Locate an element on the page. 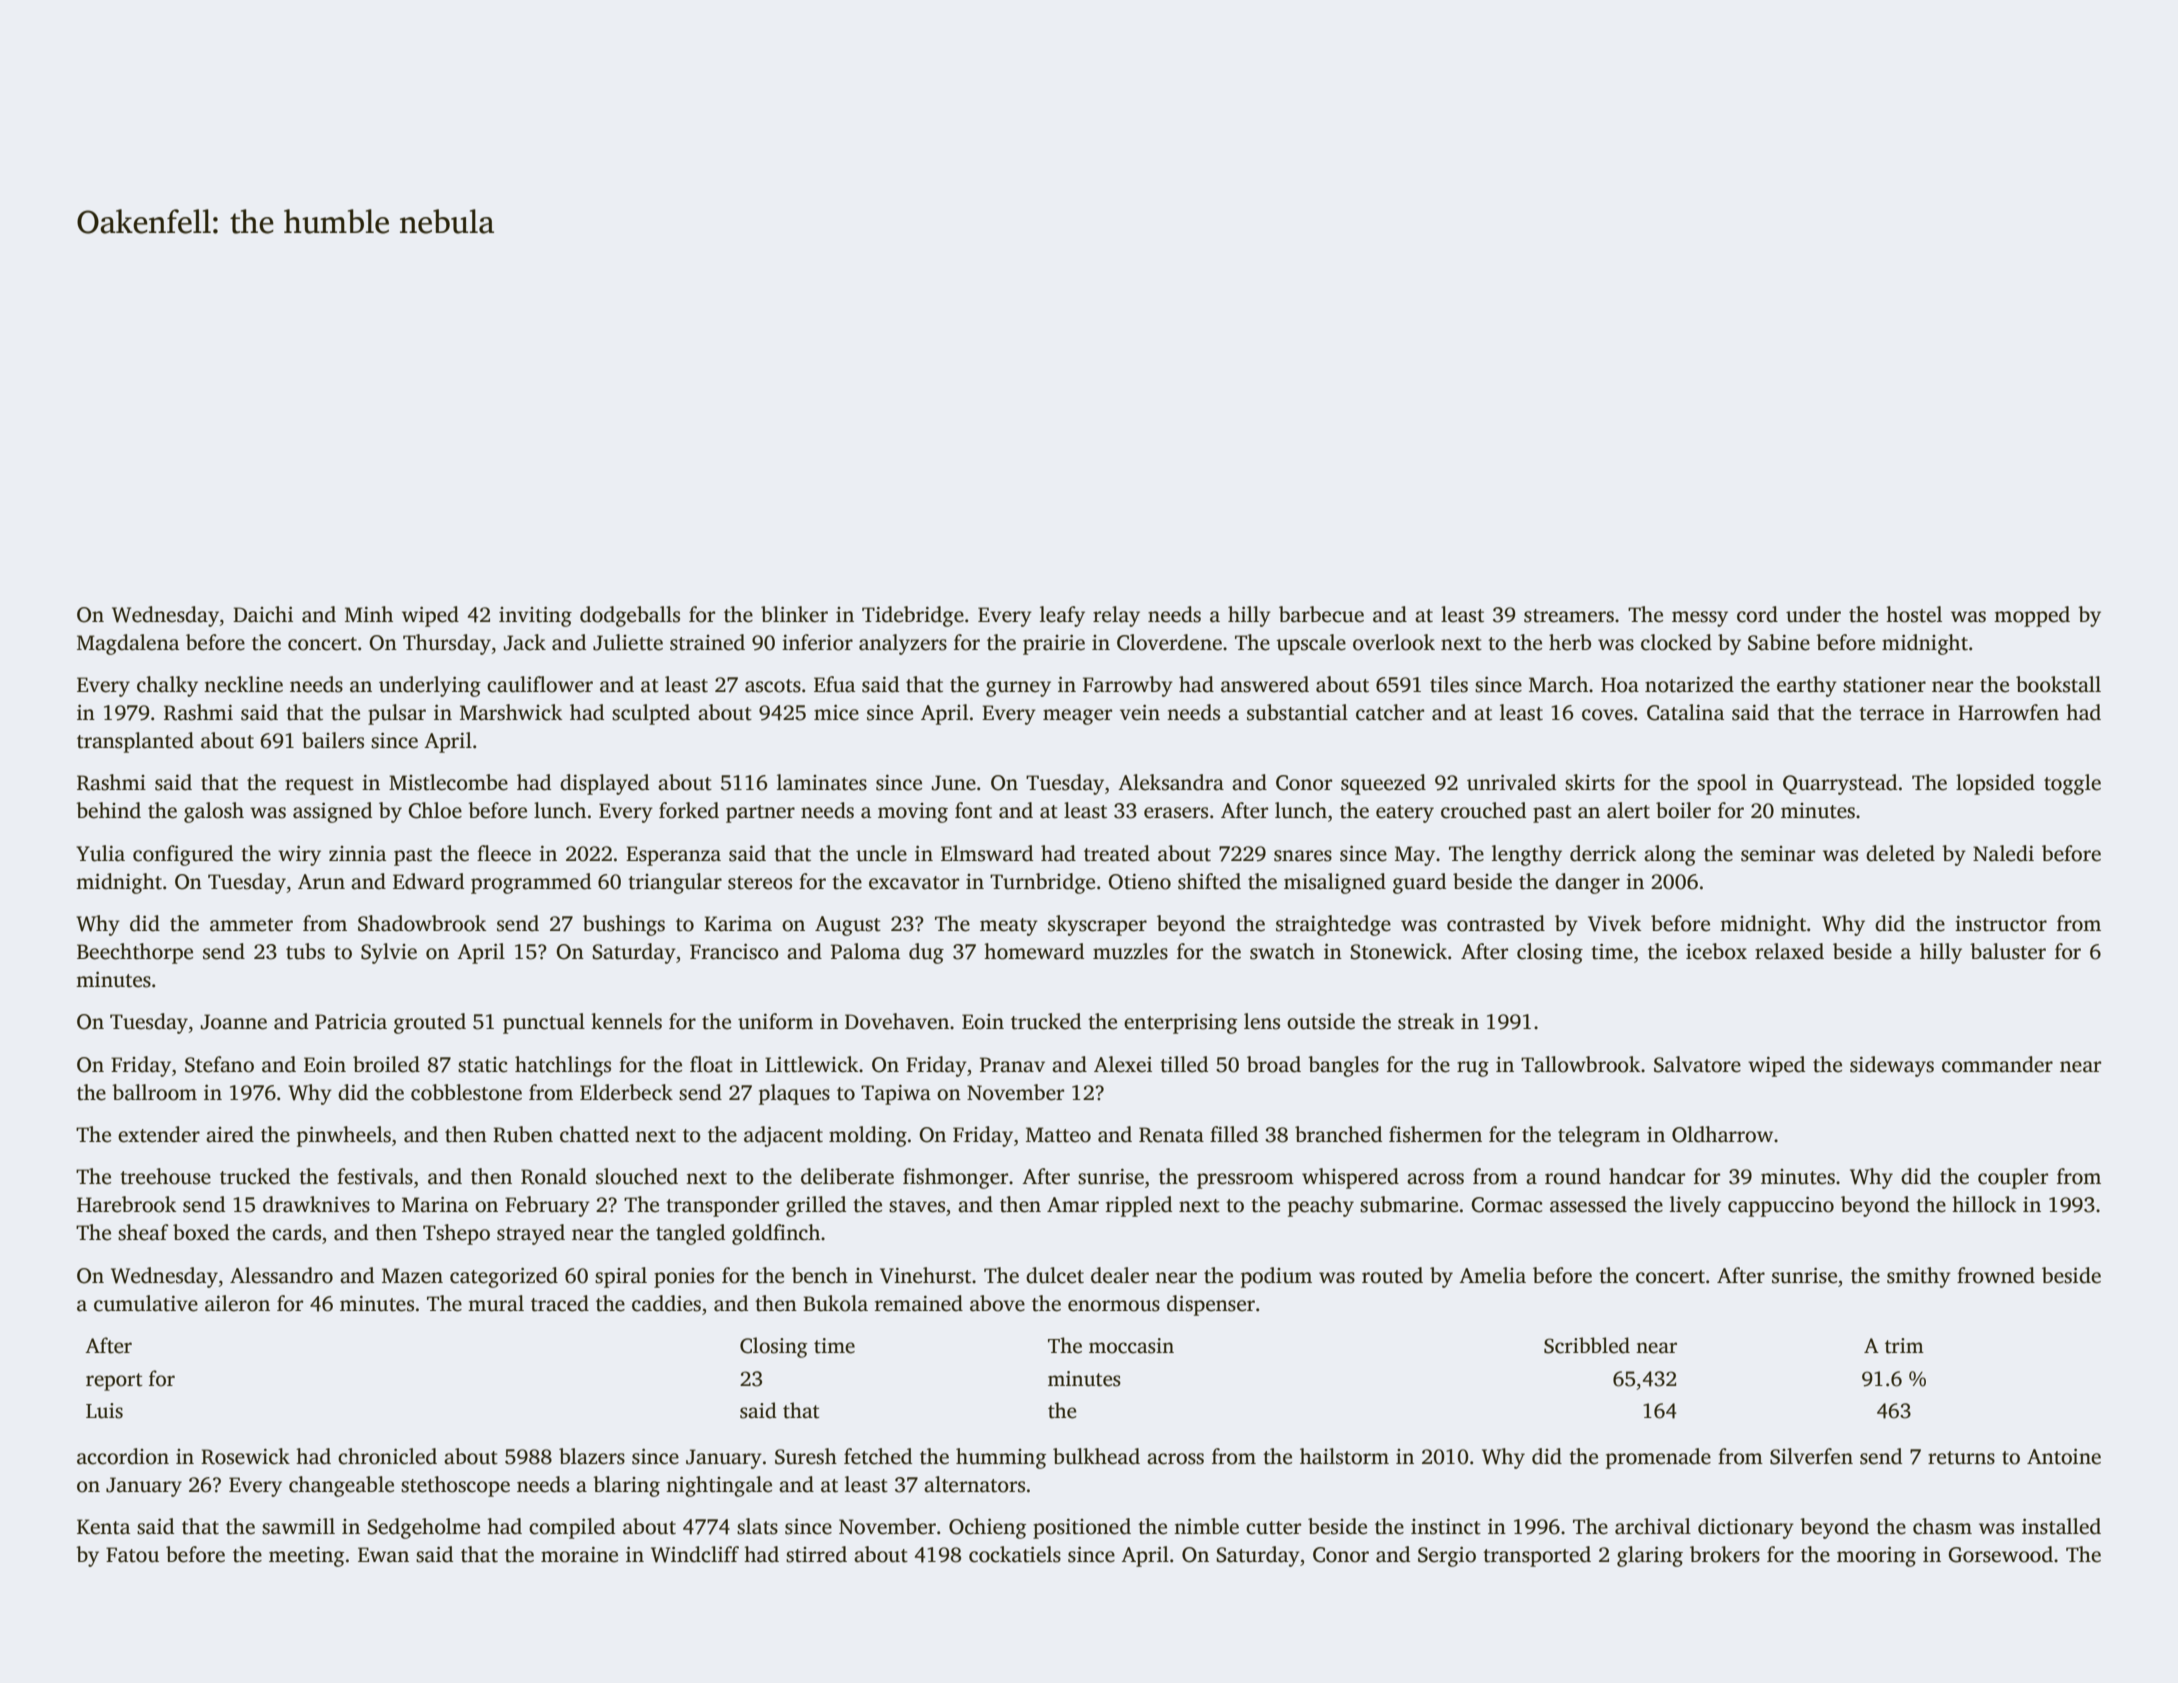 This image has width=2178, height=1683. Daichi is located at coordinates (263, 614).
